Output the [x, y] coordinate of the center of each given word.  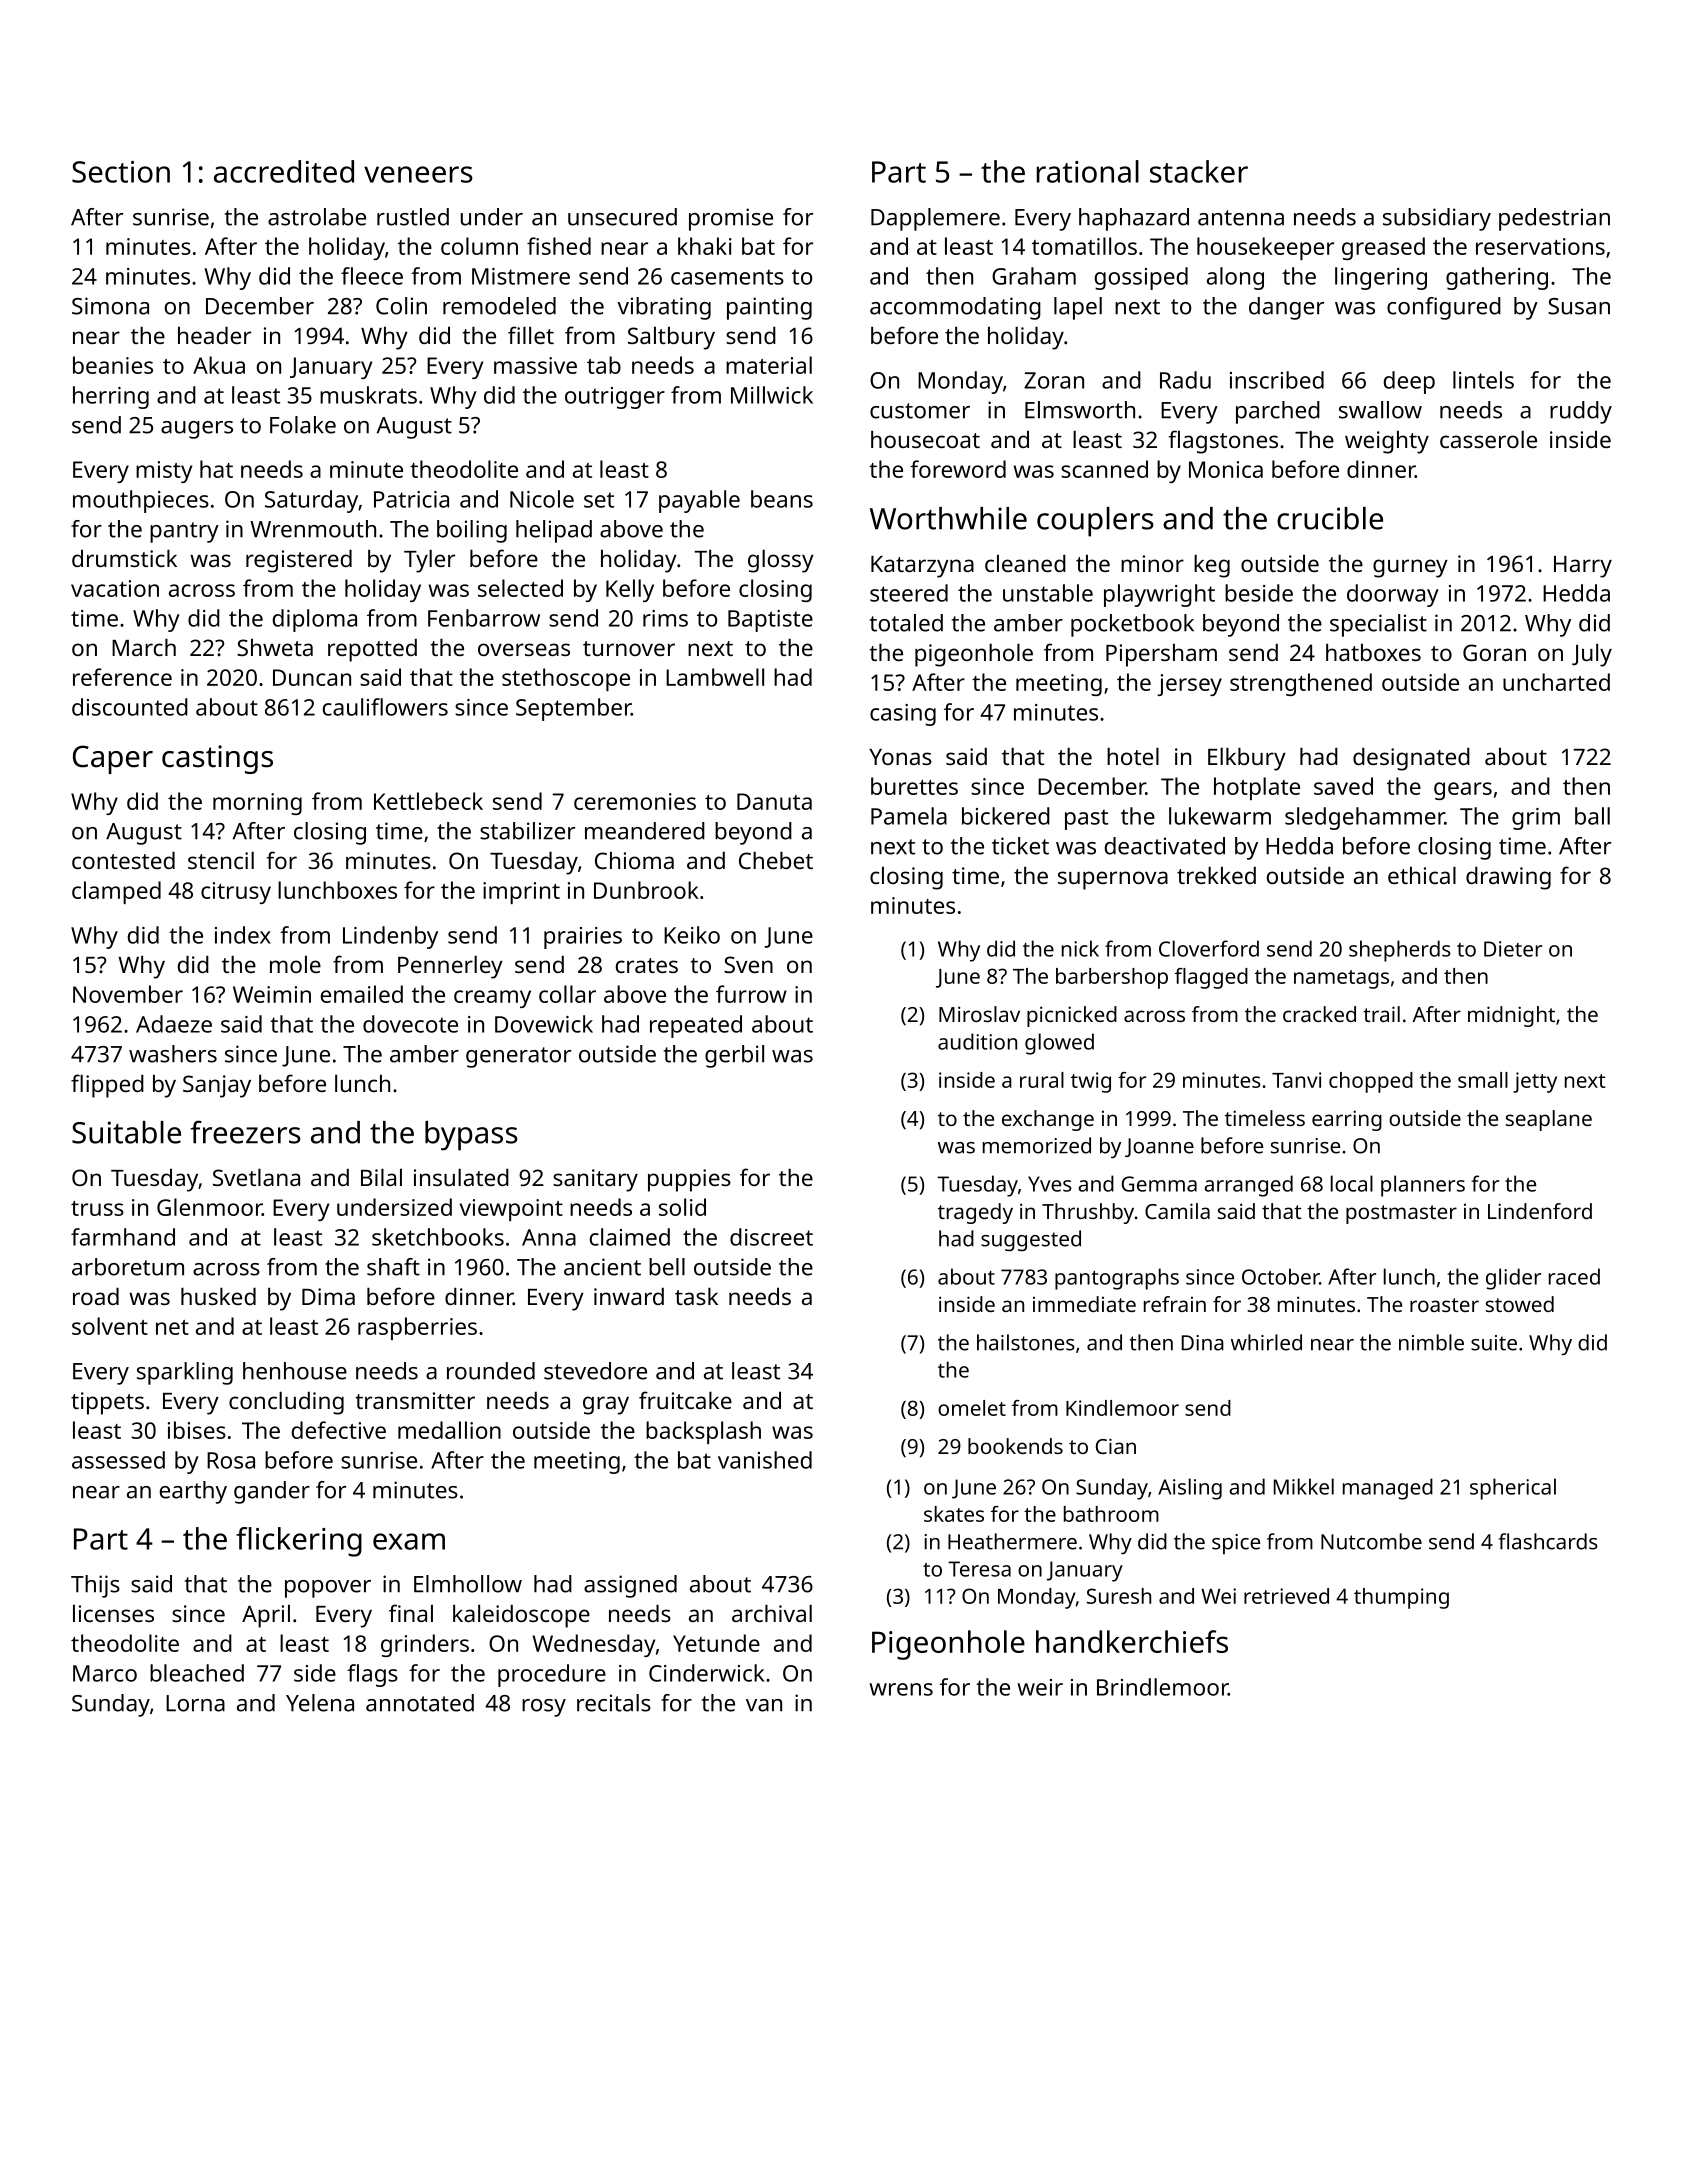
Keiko [692, 935]
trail [1381, 1014]
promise [731, 219]
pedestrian [1554, 219]
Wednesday [594, 1645]
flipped [107, 1086]
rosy [544, 1708]
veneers [418, 174]
